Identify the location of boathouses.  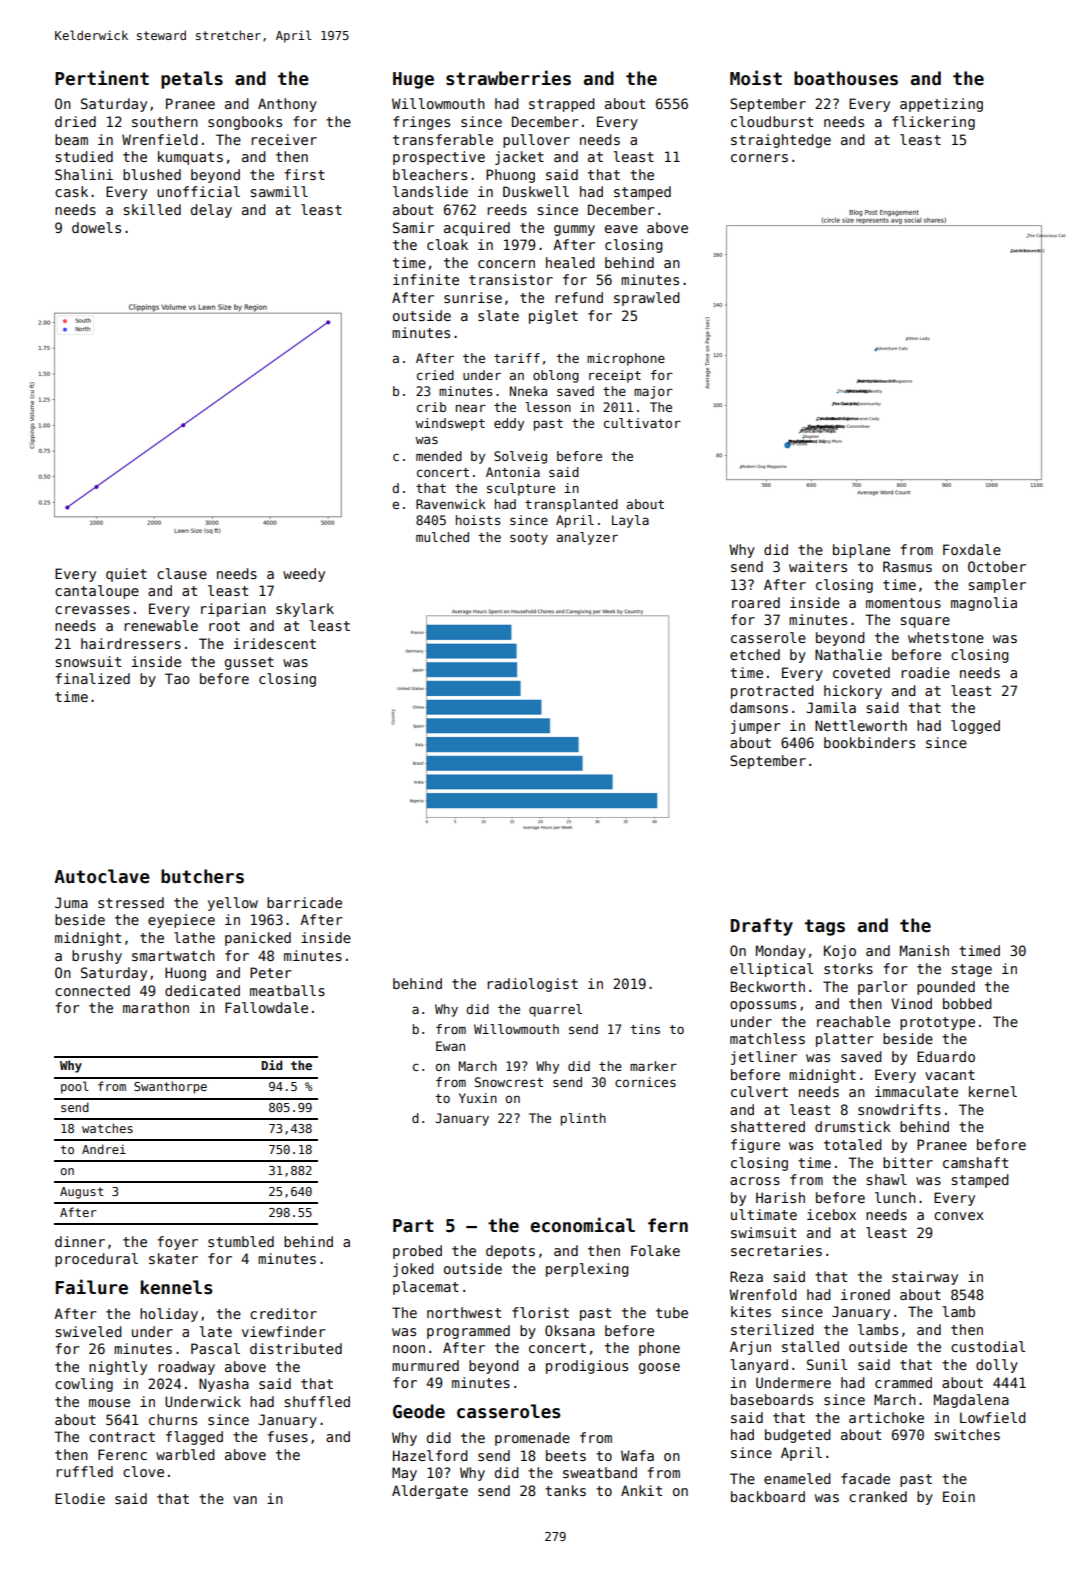
(846, 78).
